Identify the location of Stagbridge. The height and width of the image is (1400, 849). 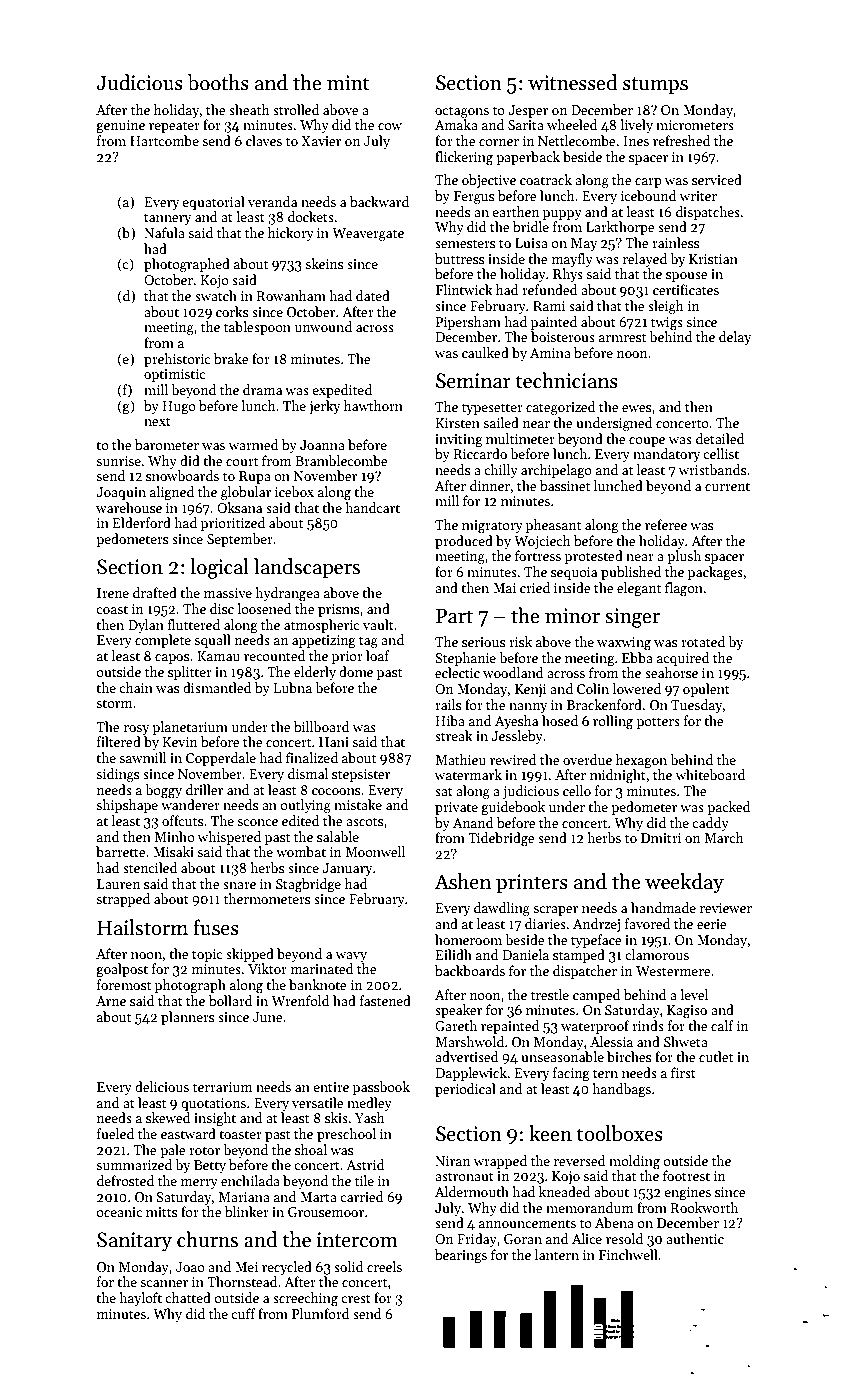
(308, 885).
